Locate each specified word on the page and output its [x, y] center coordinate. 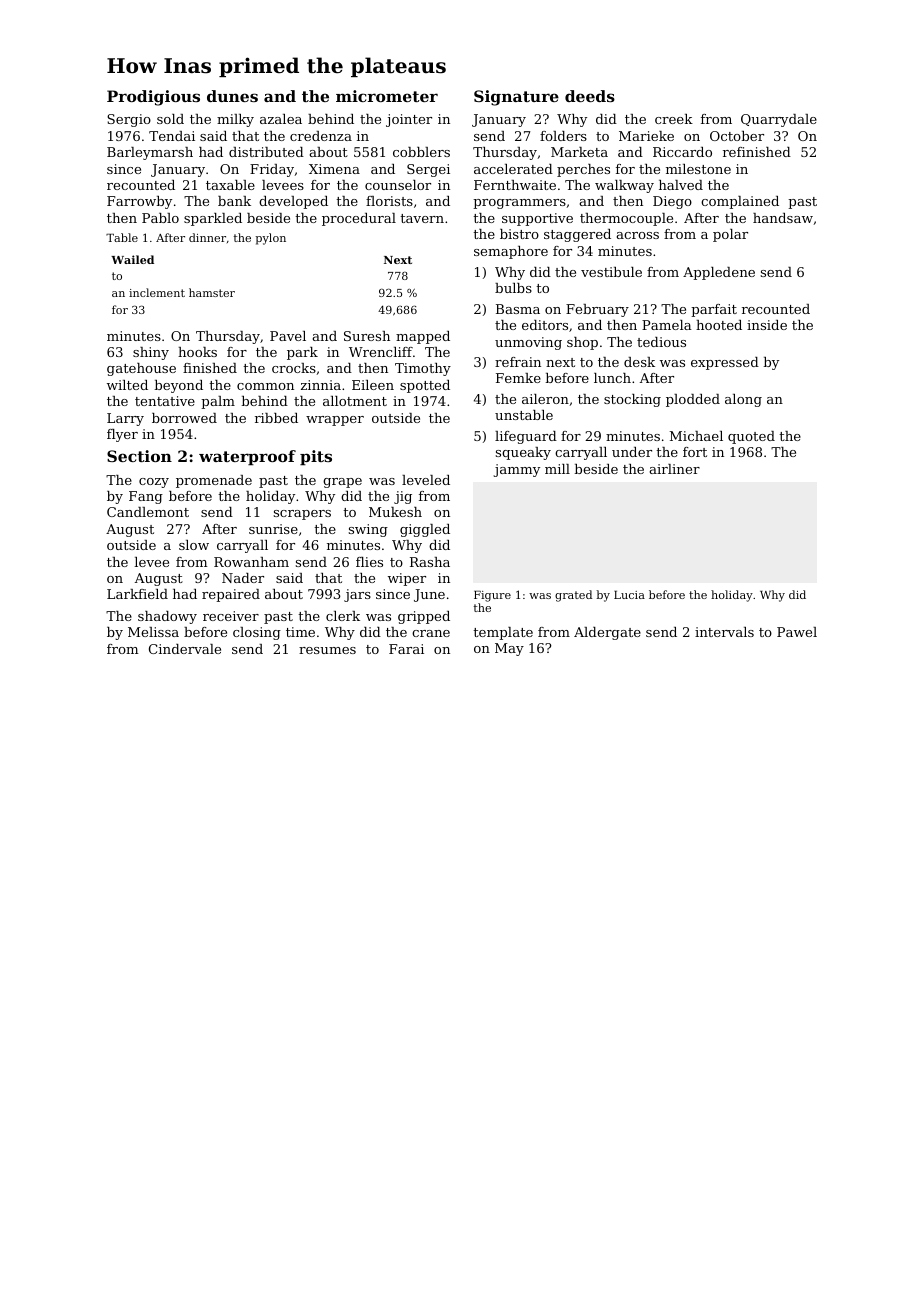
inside [767, 325]
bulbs [513, 288]
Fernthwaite [515, 185]
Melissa [153, 632]
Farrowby [139, 202]
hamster [212, 292]
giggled [425, 530]
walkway [624, 186]
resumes [327, 650]
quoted [751, 437]
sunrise [273, 529]
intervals [724, 632]
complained [740, 202]
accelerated [513, 169]
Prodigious [153, 98]
